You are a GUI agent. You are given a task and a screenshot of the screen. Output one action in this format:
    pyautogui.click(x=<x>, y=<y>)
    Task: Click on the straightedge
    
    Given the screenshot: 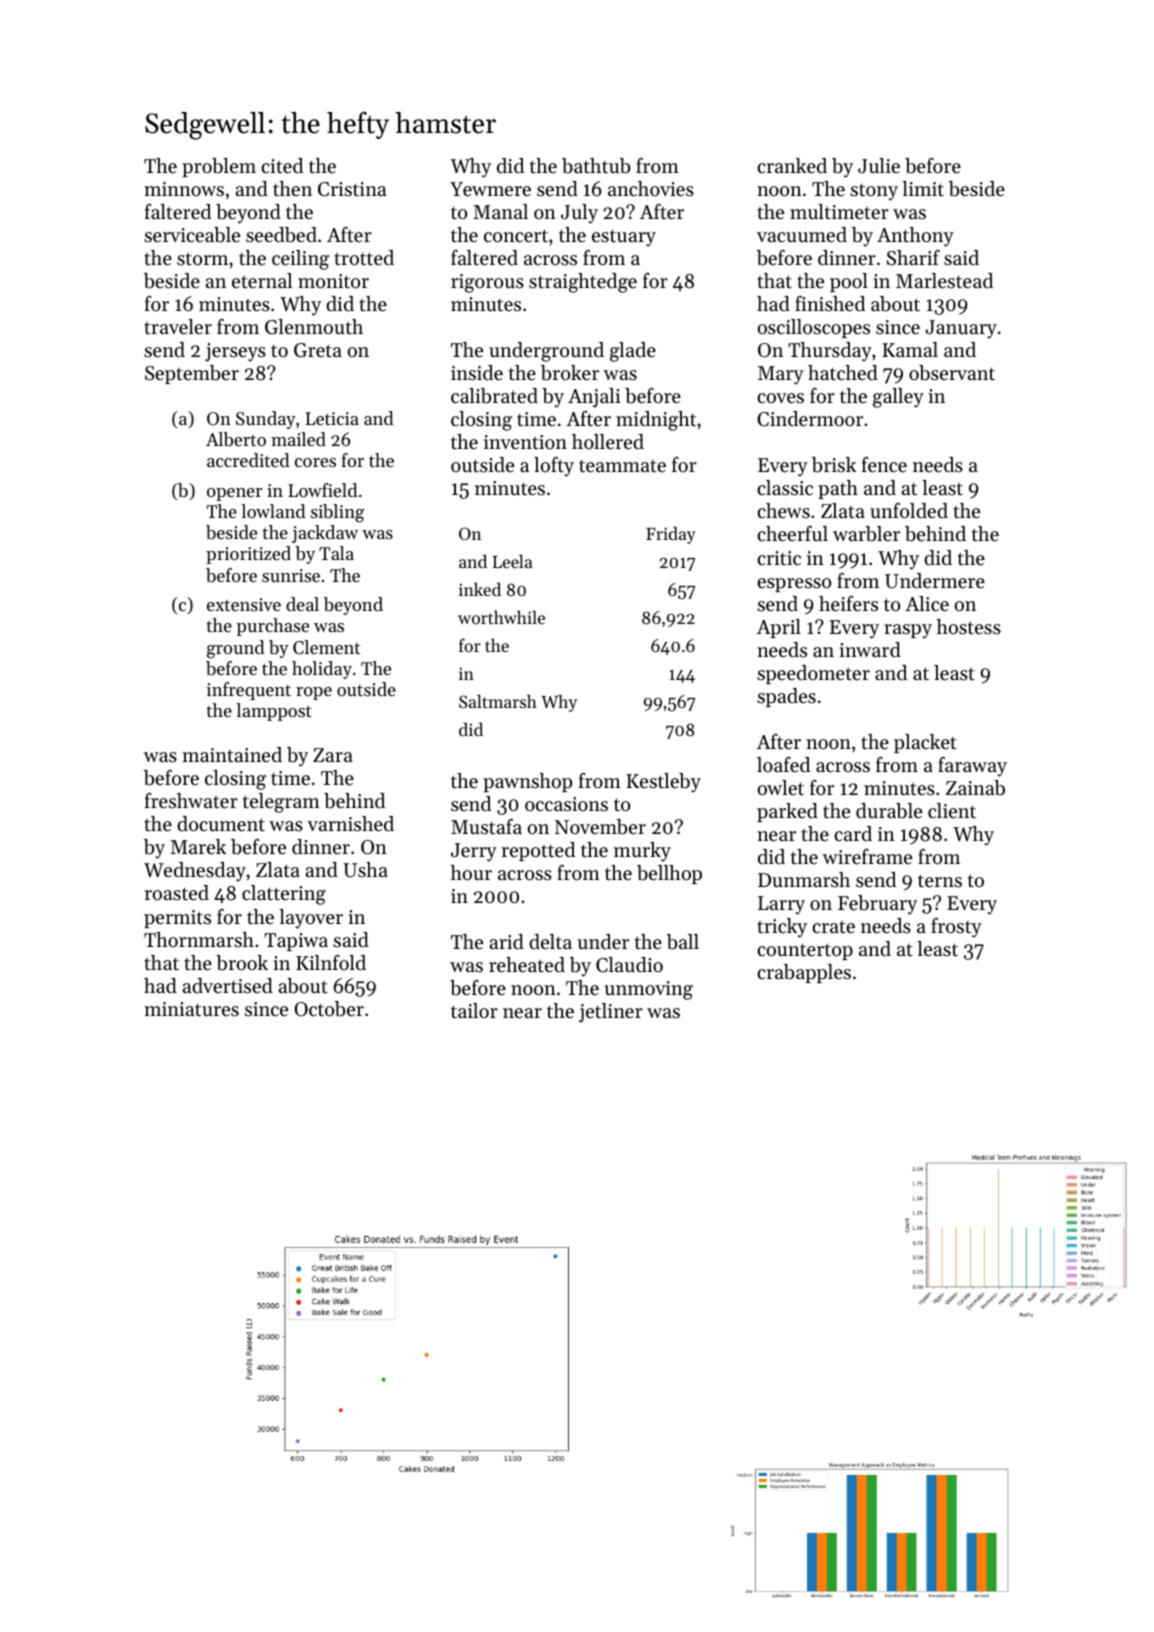 What is the action you would take?
    pyautogui.click(x=583, y=283)
